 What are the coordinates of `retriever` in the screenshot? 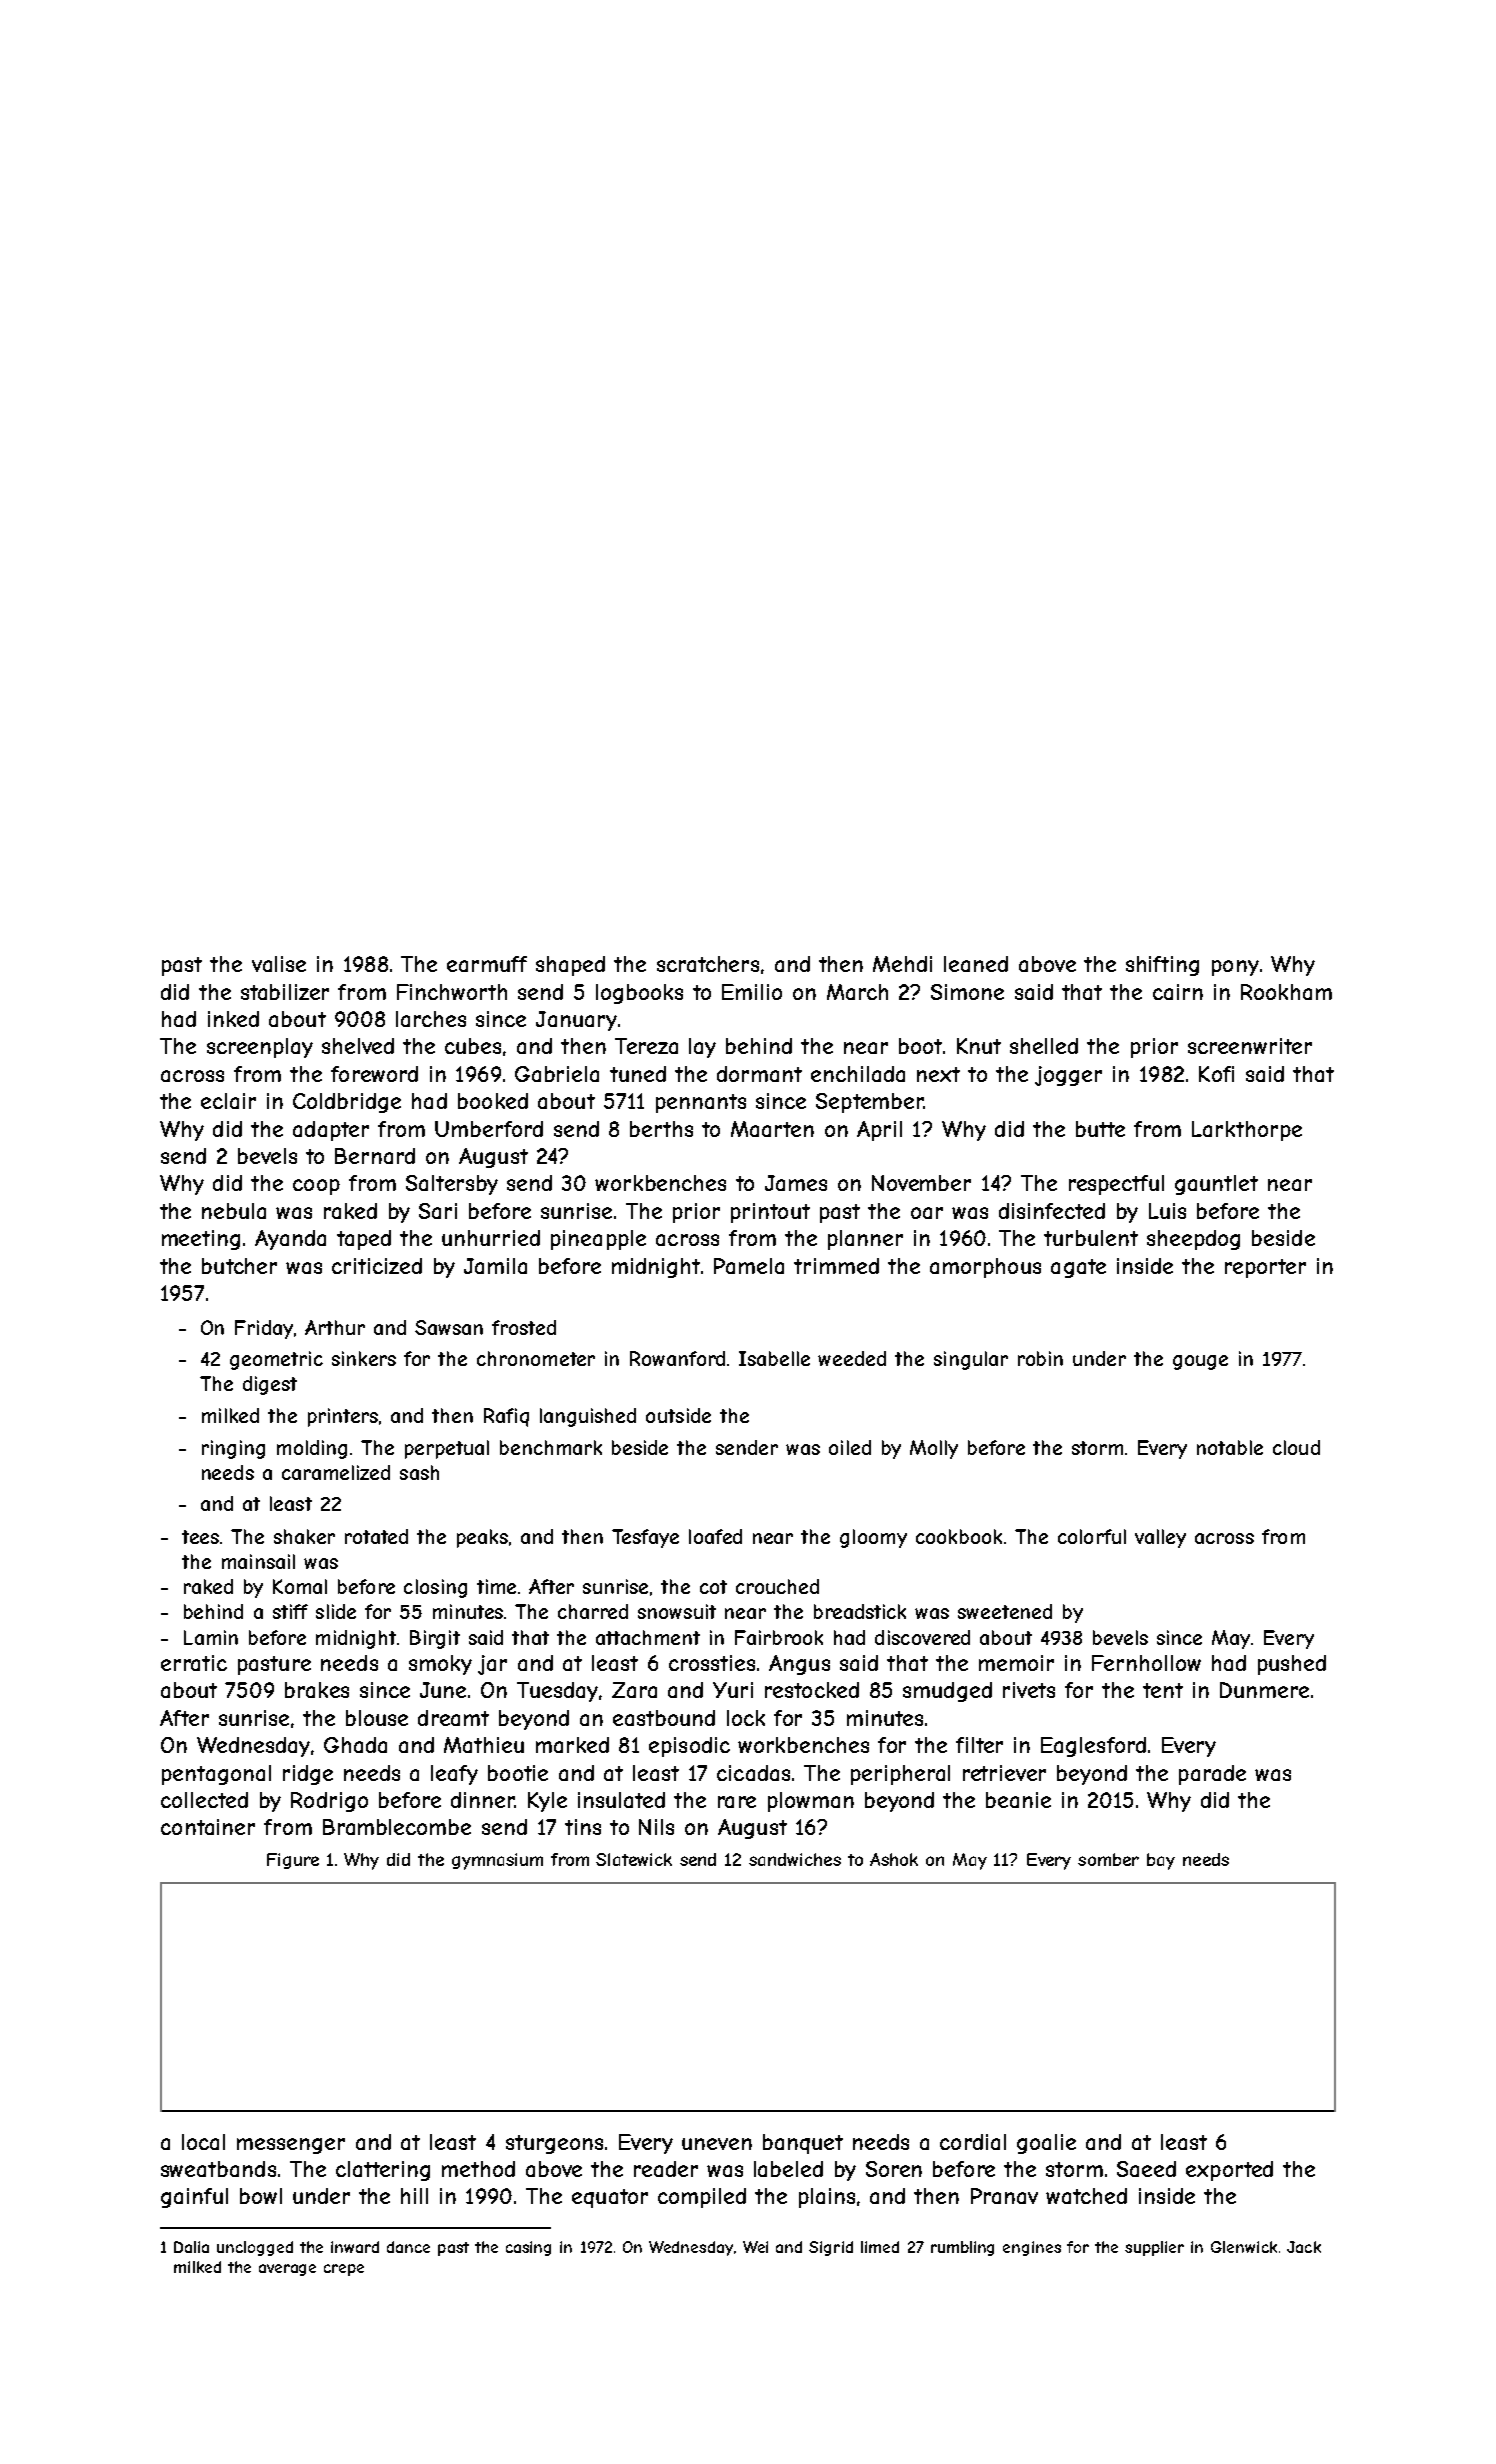 It's located at (1004, 1773).
